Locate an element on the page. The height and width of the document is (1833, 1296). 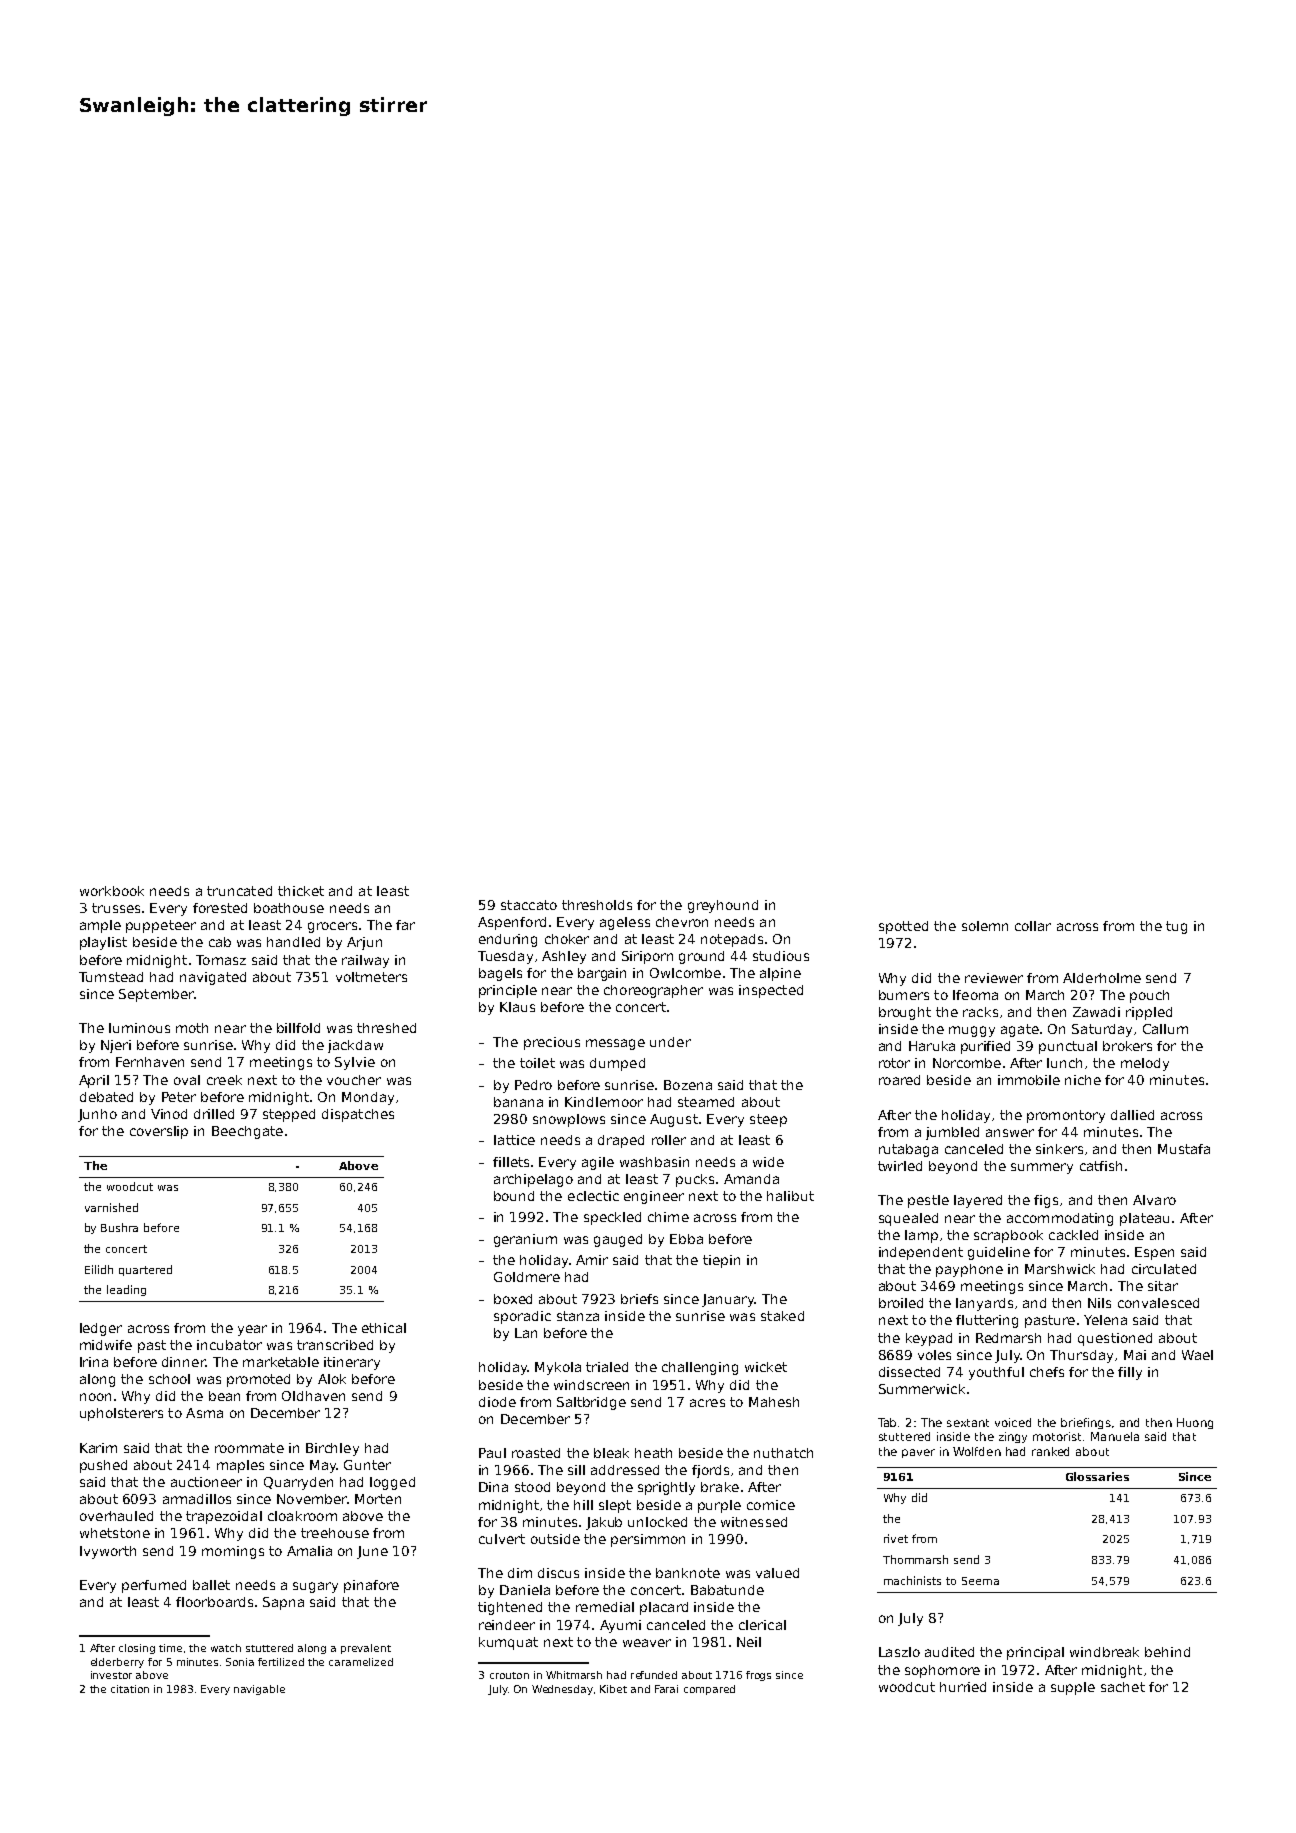
stanza is located at coordinates (578, 1316).
